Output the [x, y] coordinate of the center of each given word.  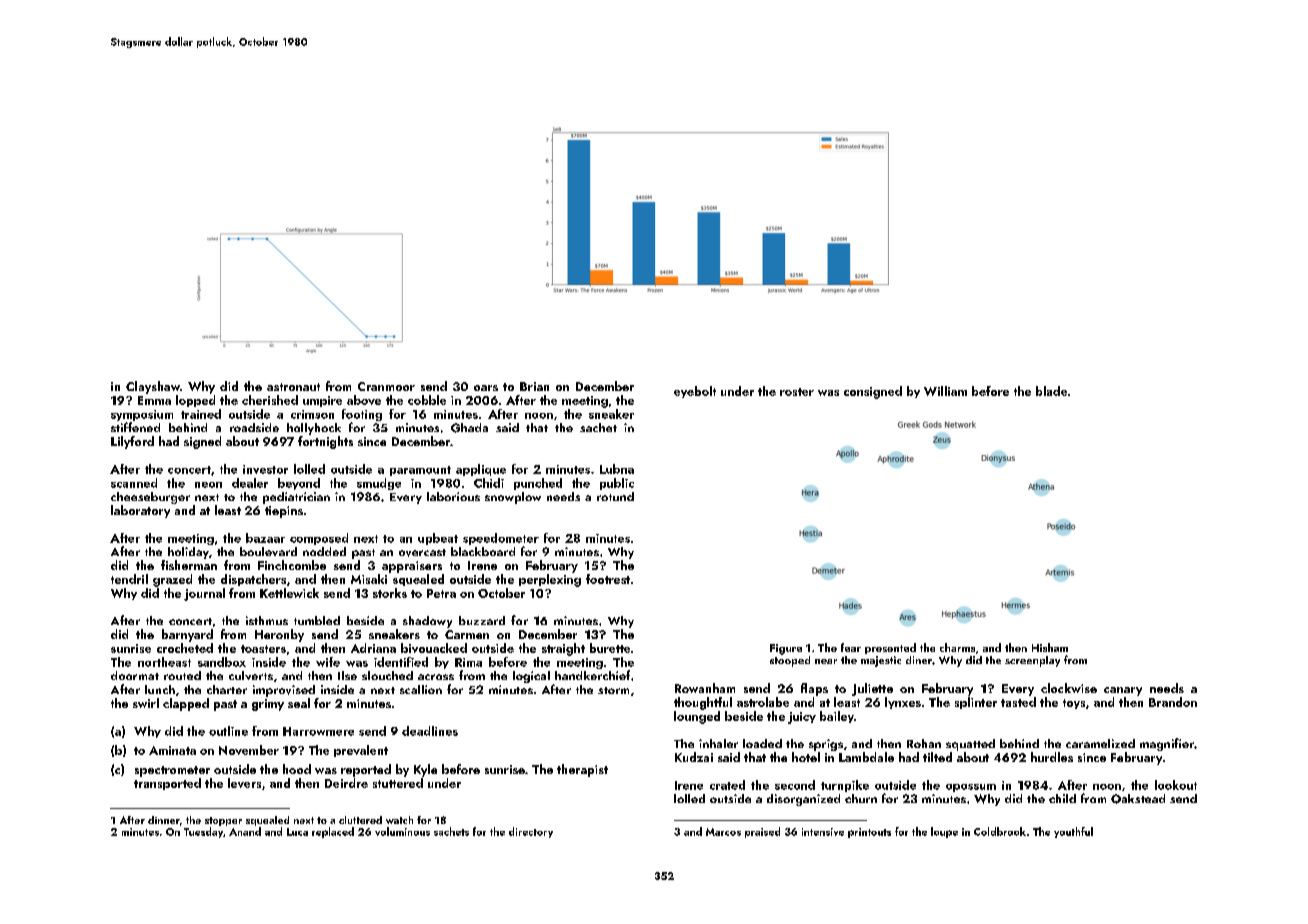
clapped [186, 704]
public [617, 484]
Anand [245, 831]
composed [319, 539]
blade [1051, 391]
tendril [129, 579]
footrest [608, 579]
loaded [762, 743]
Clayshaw [153, 387]
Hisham [1050, 647]
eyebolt [695, 392]
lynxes [903, 703]
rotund [615, 496]
